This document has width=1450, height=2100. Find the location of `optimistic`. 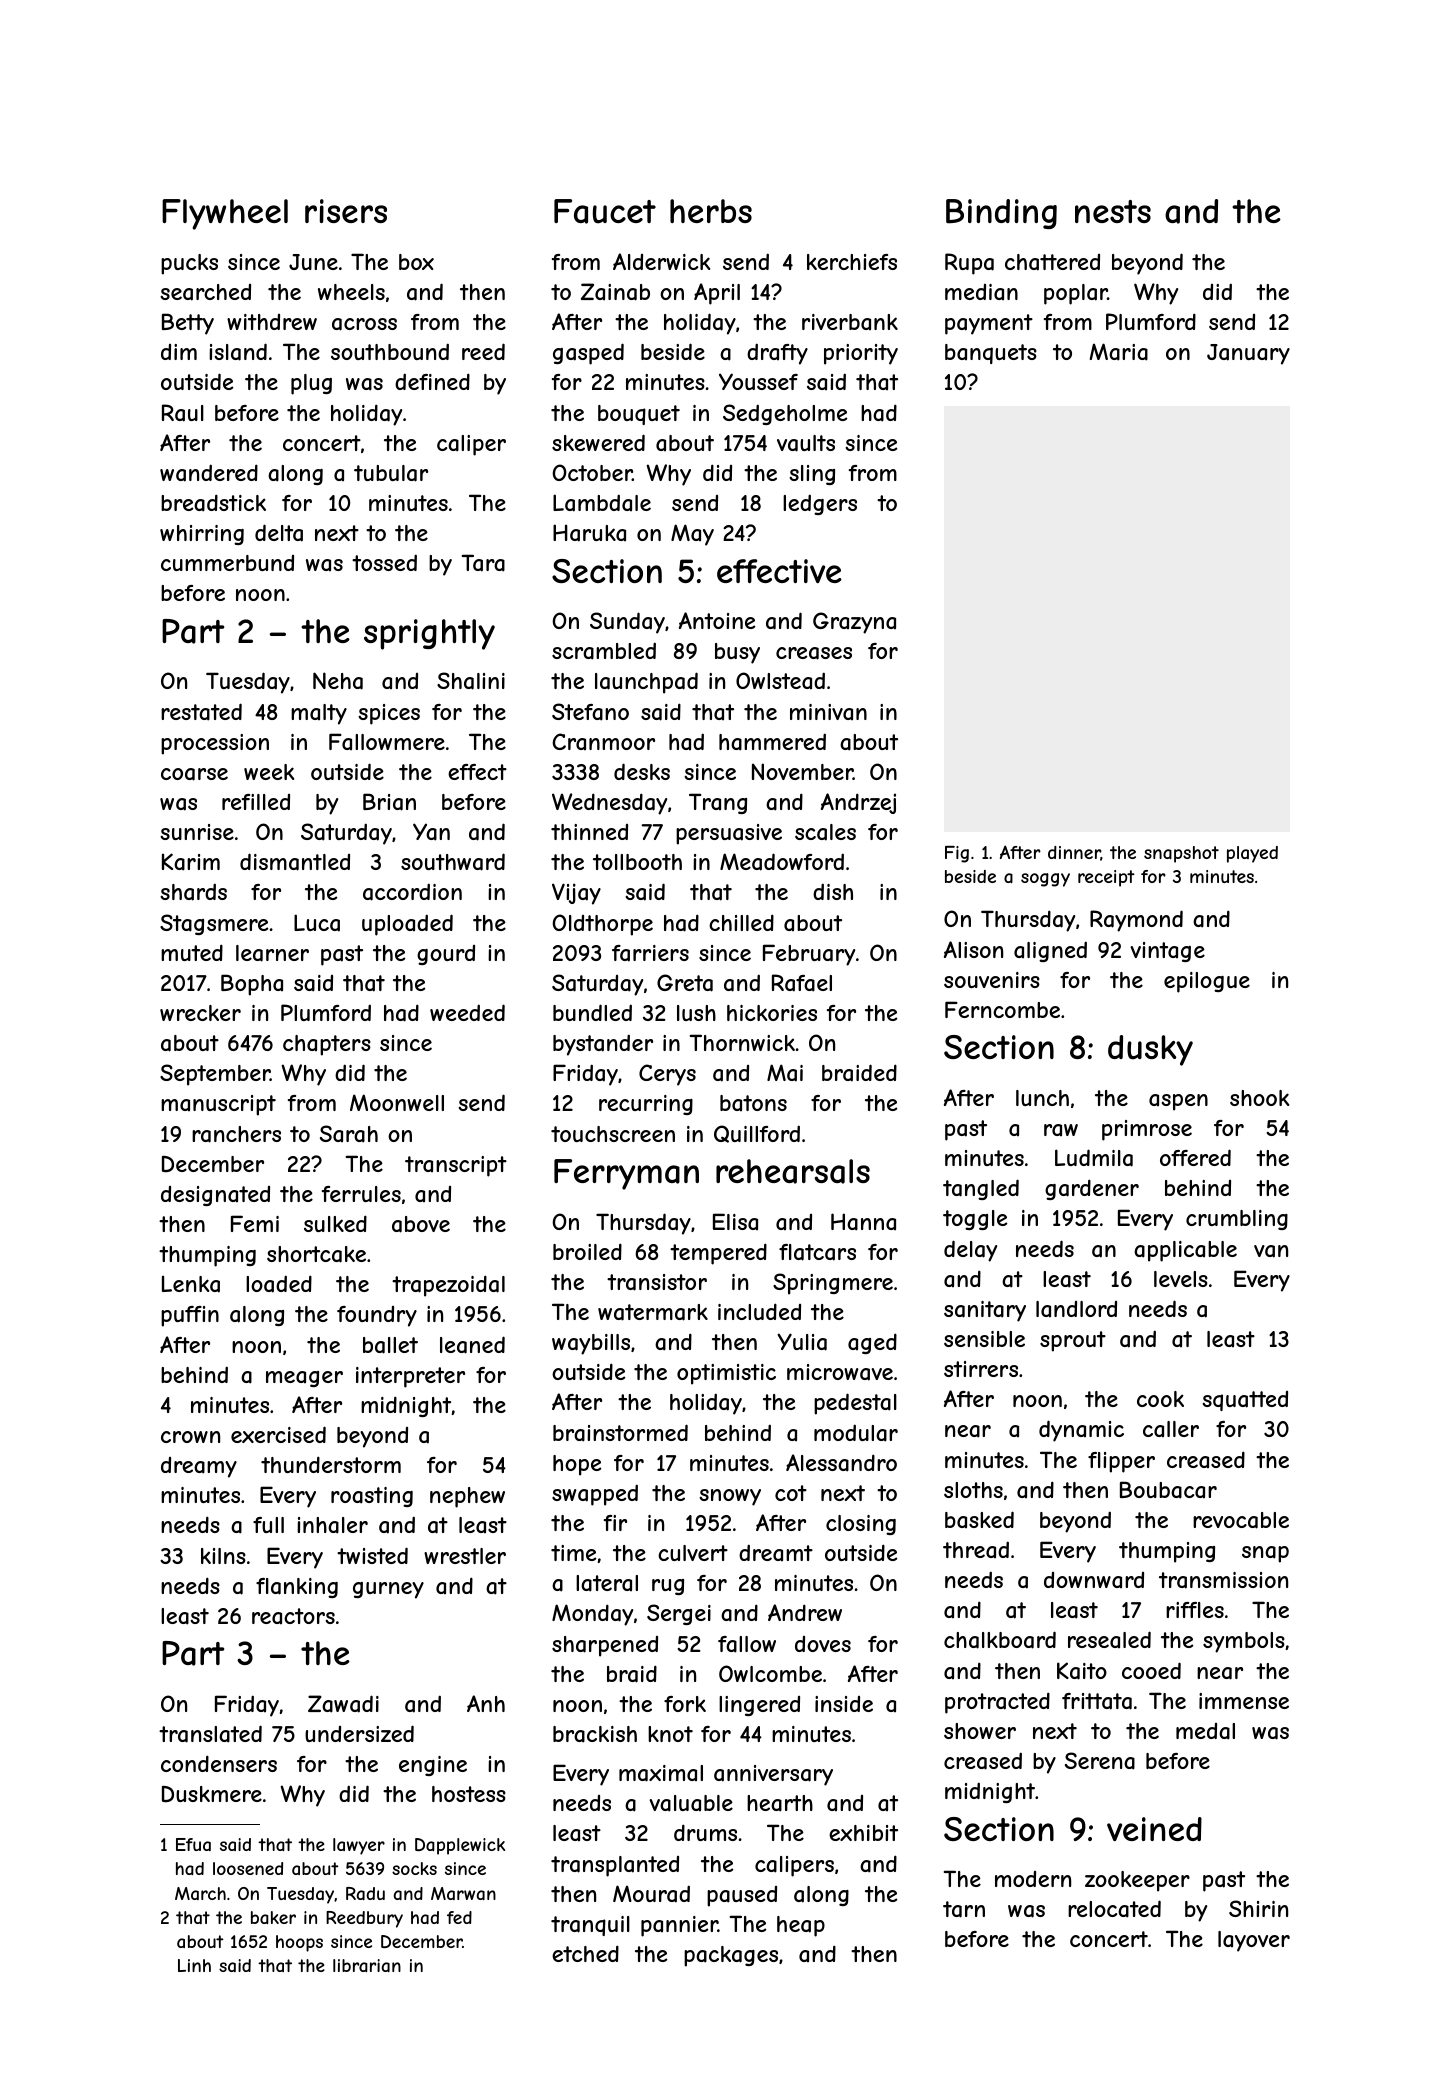

optimistic is located at coordinates (726, 1374).
